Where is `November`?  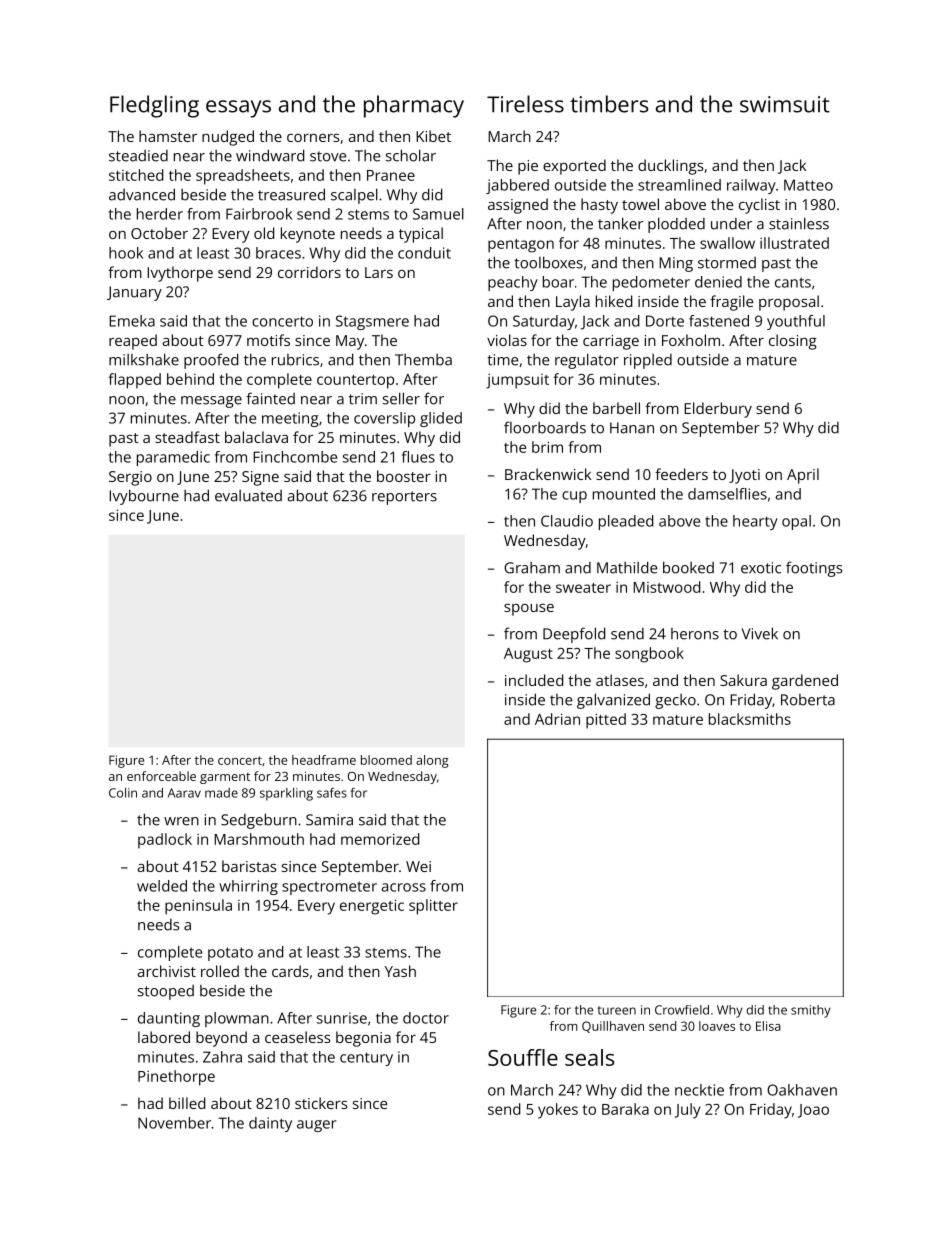 November is located at coordinates (174, 1123).
